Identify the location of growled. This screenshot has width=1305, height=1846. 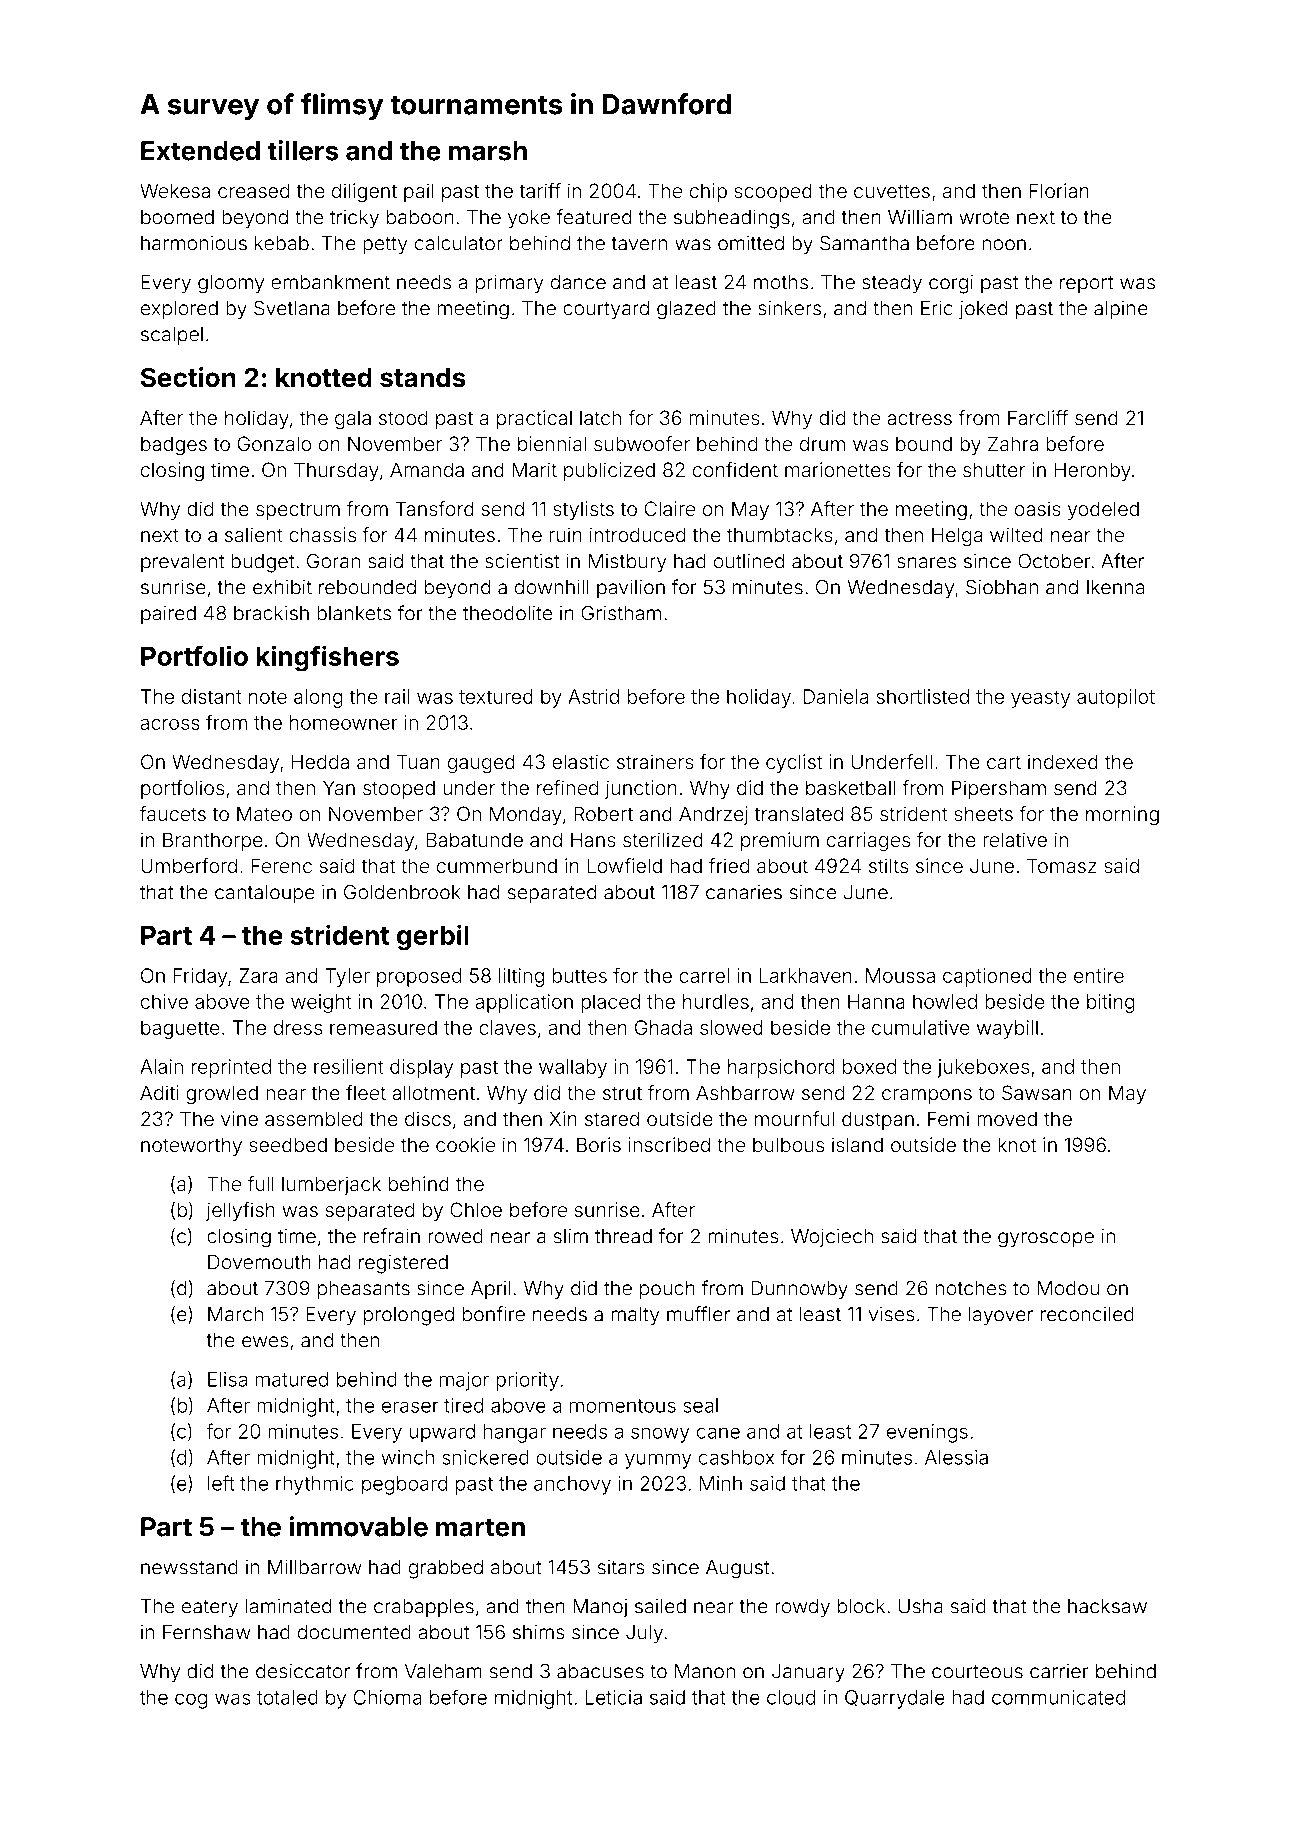
(222, 1095).
